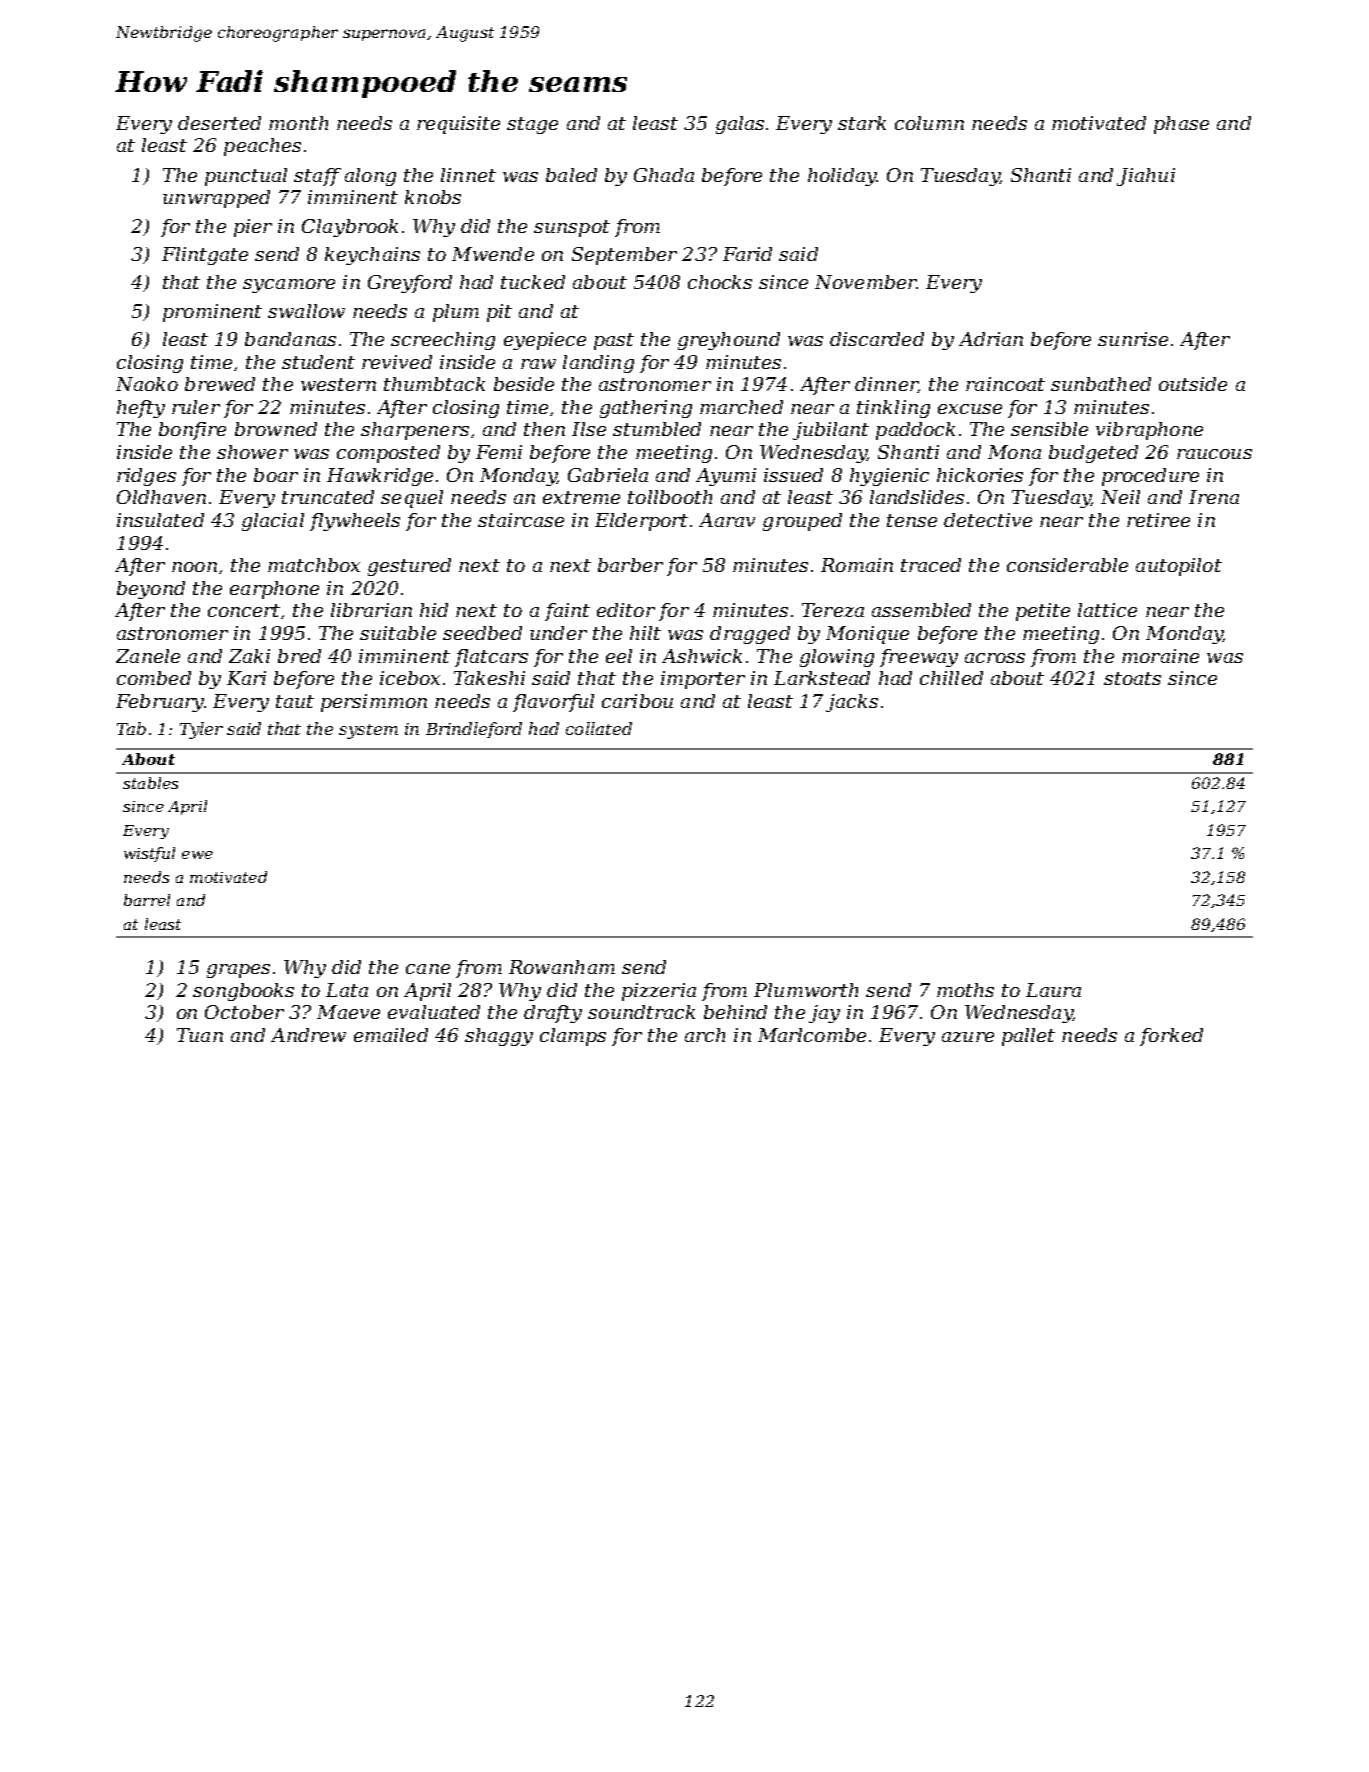 The image size is (1369, 1772). Describe the element at coordinates (212, 313) in the document. I see `prominent` at that location.
